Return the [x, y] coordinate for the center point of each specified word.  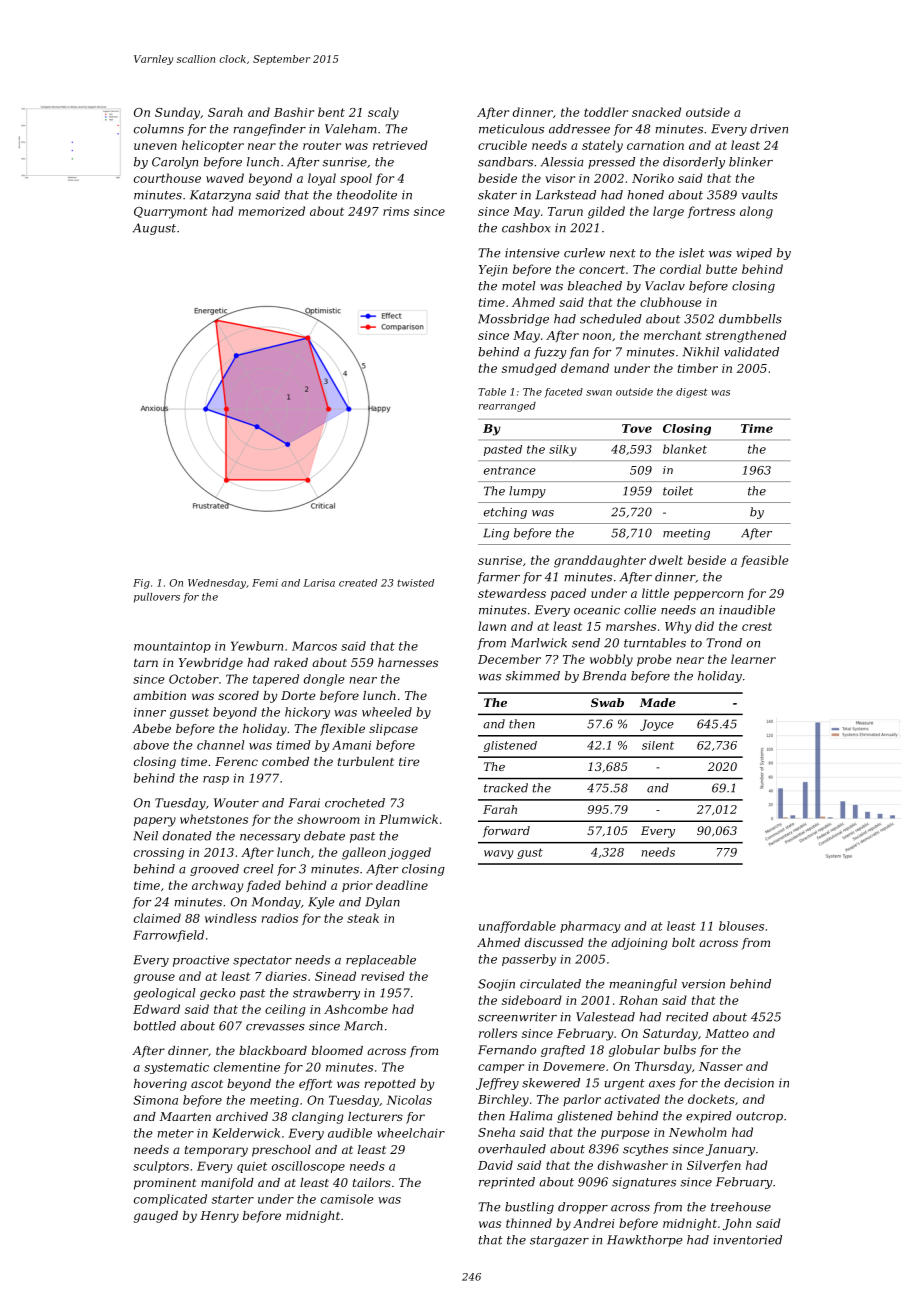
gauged [156, 1217]
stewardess [512, 593]
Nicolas [409, 1100]
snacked [656, 112]
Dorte [298, 695]
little [655, 593]
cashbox [526, 228]
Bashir [294, 112]
